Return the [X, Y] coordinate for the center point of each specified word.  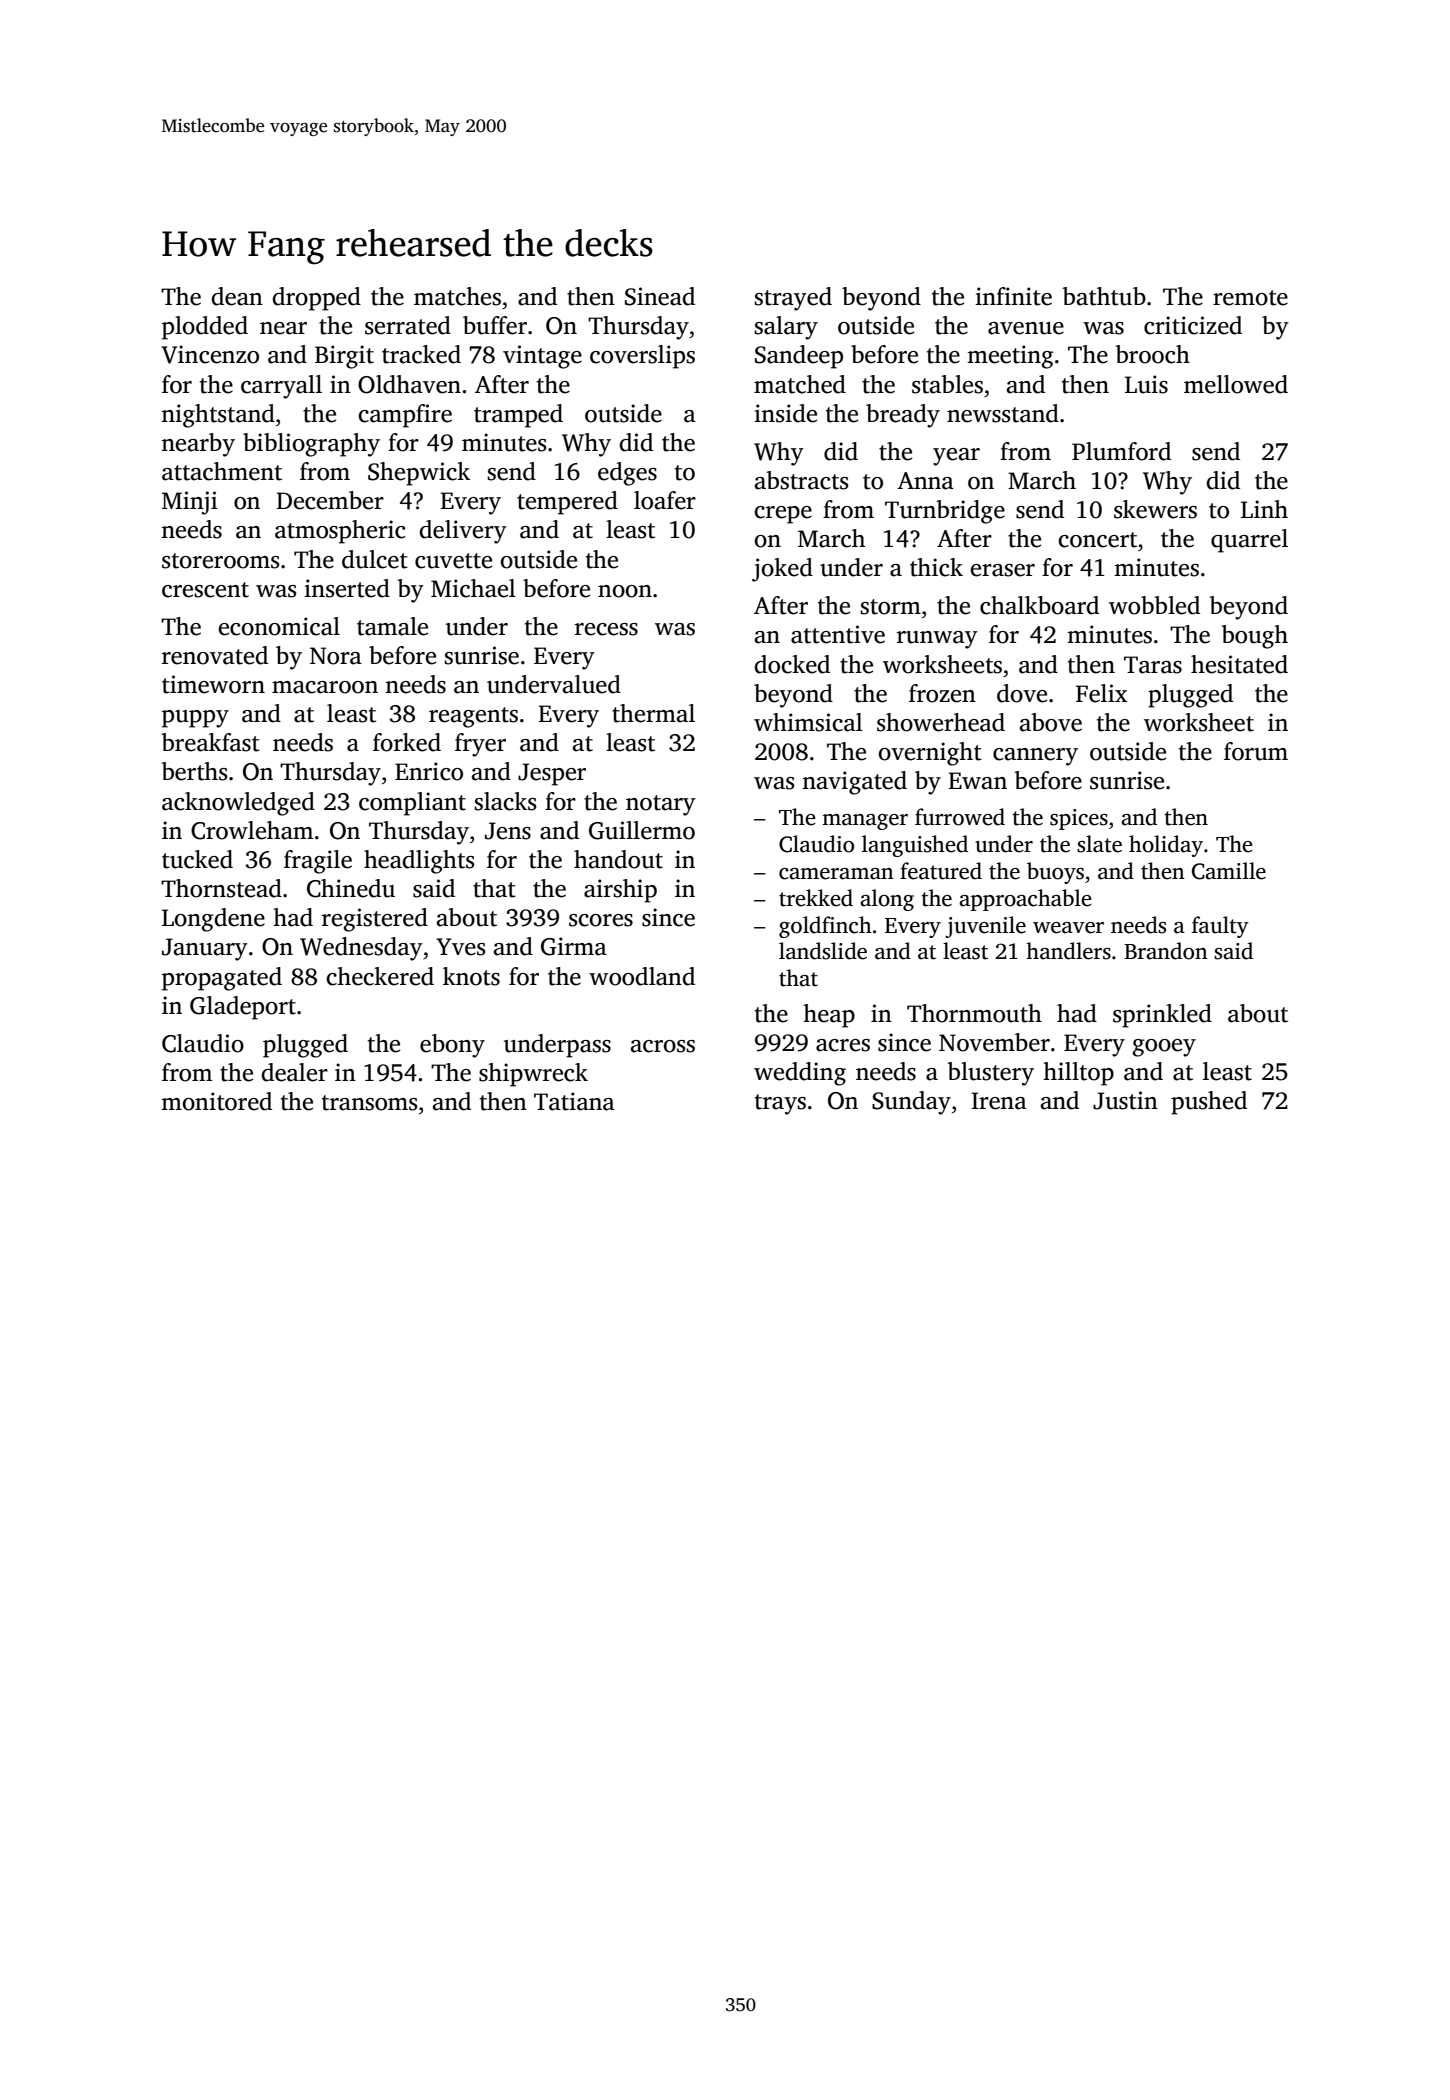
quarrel [1249, 541]
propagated [222, 979]
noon [625, 591]
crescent [205, 590]
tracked [421, 354]
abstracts [802, 480]
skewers [1155, 509]
